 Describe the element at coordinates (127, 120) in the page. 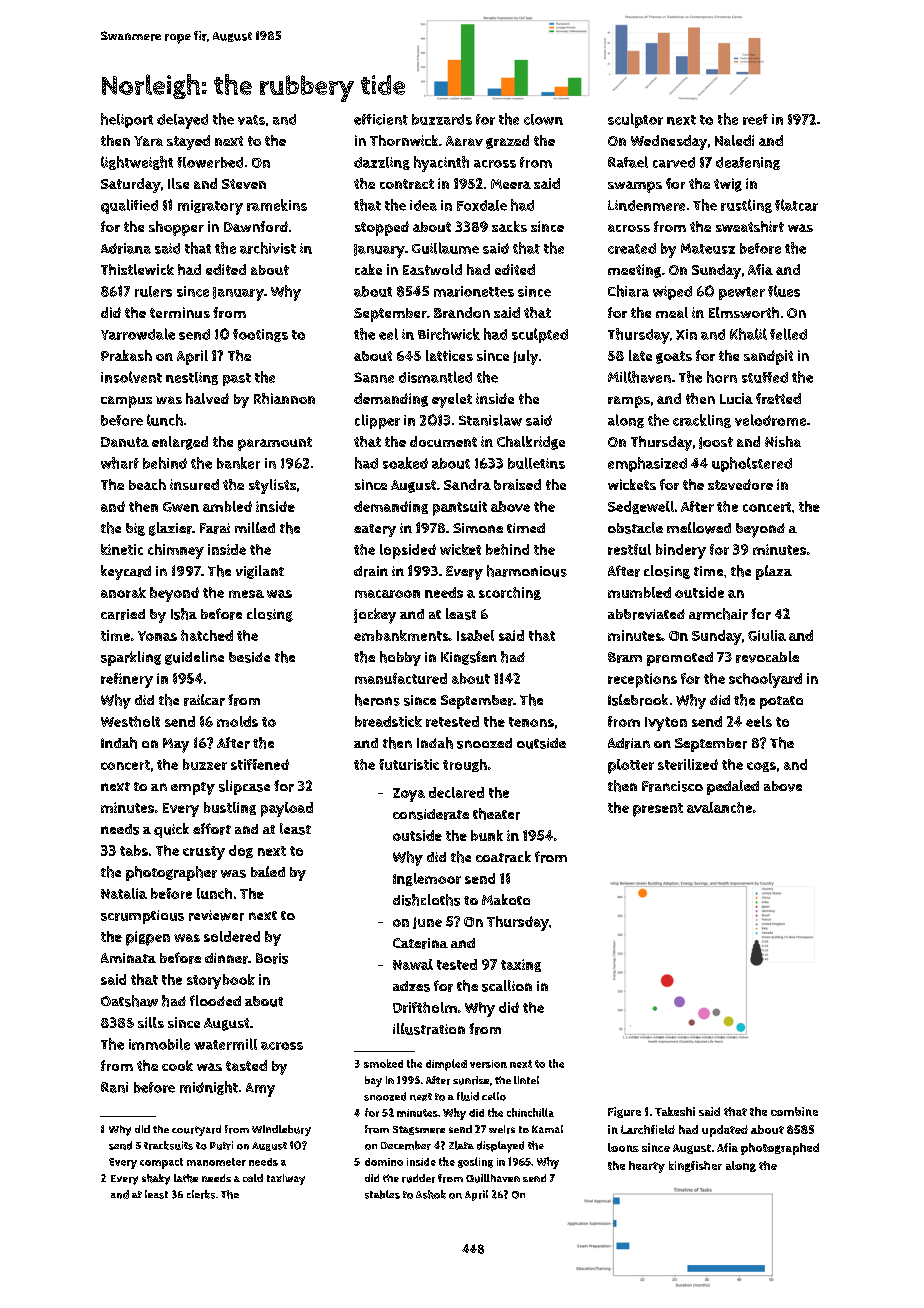

I see `heliport` at that location.
